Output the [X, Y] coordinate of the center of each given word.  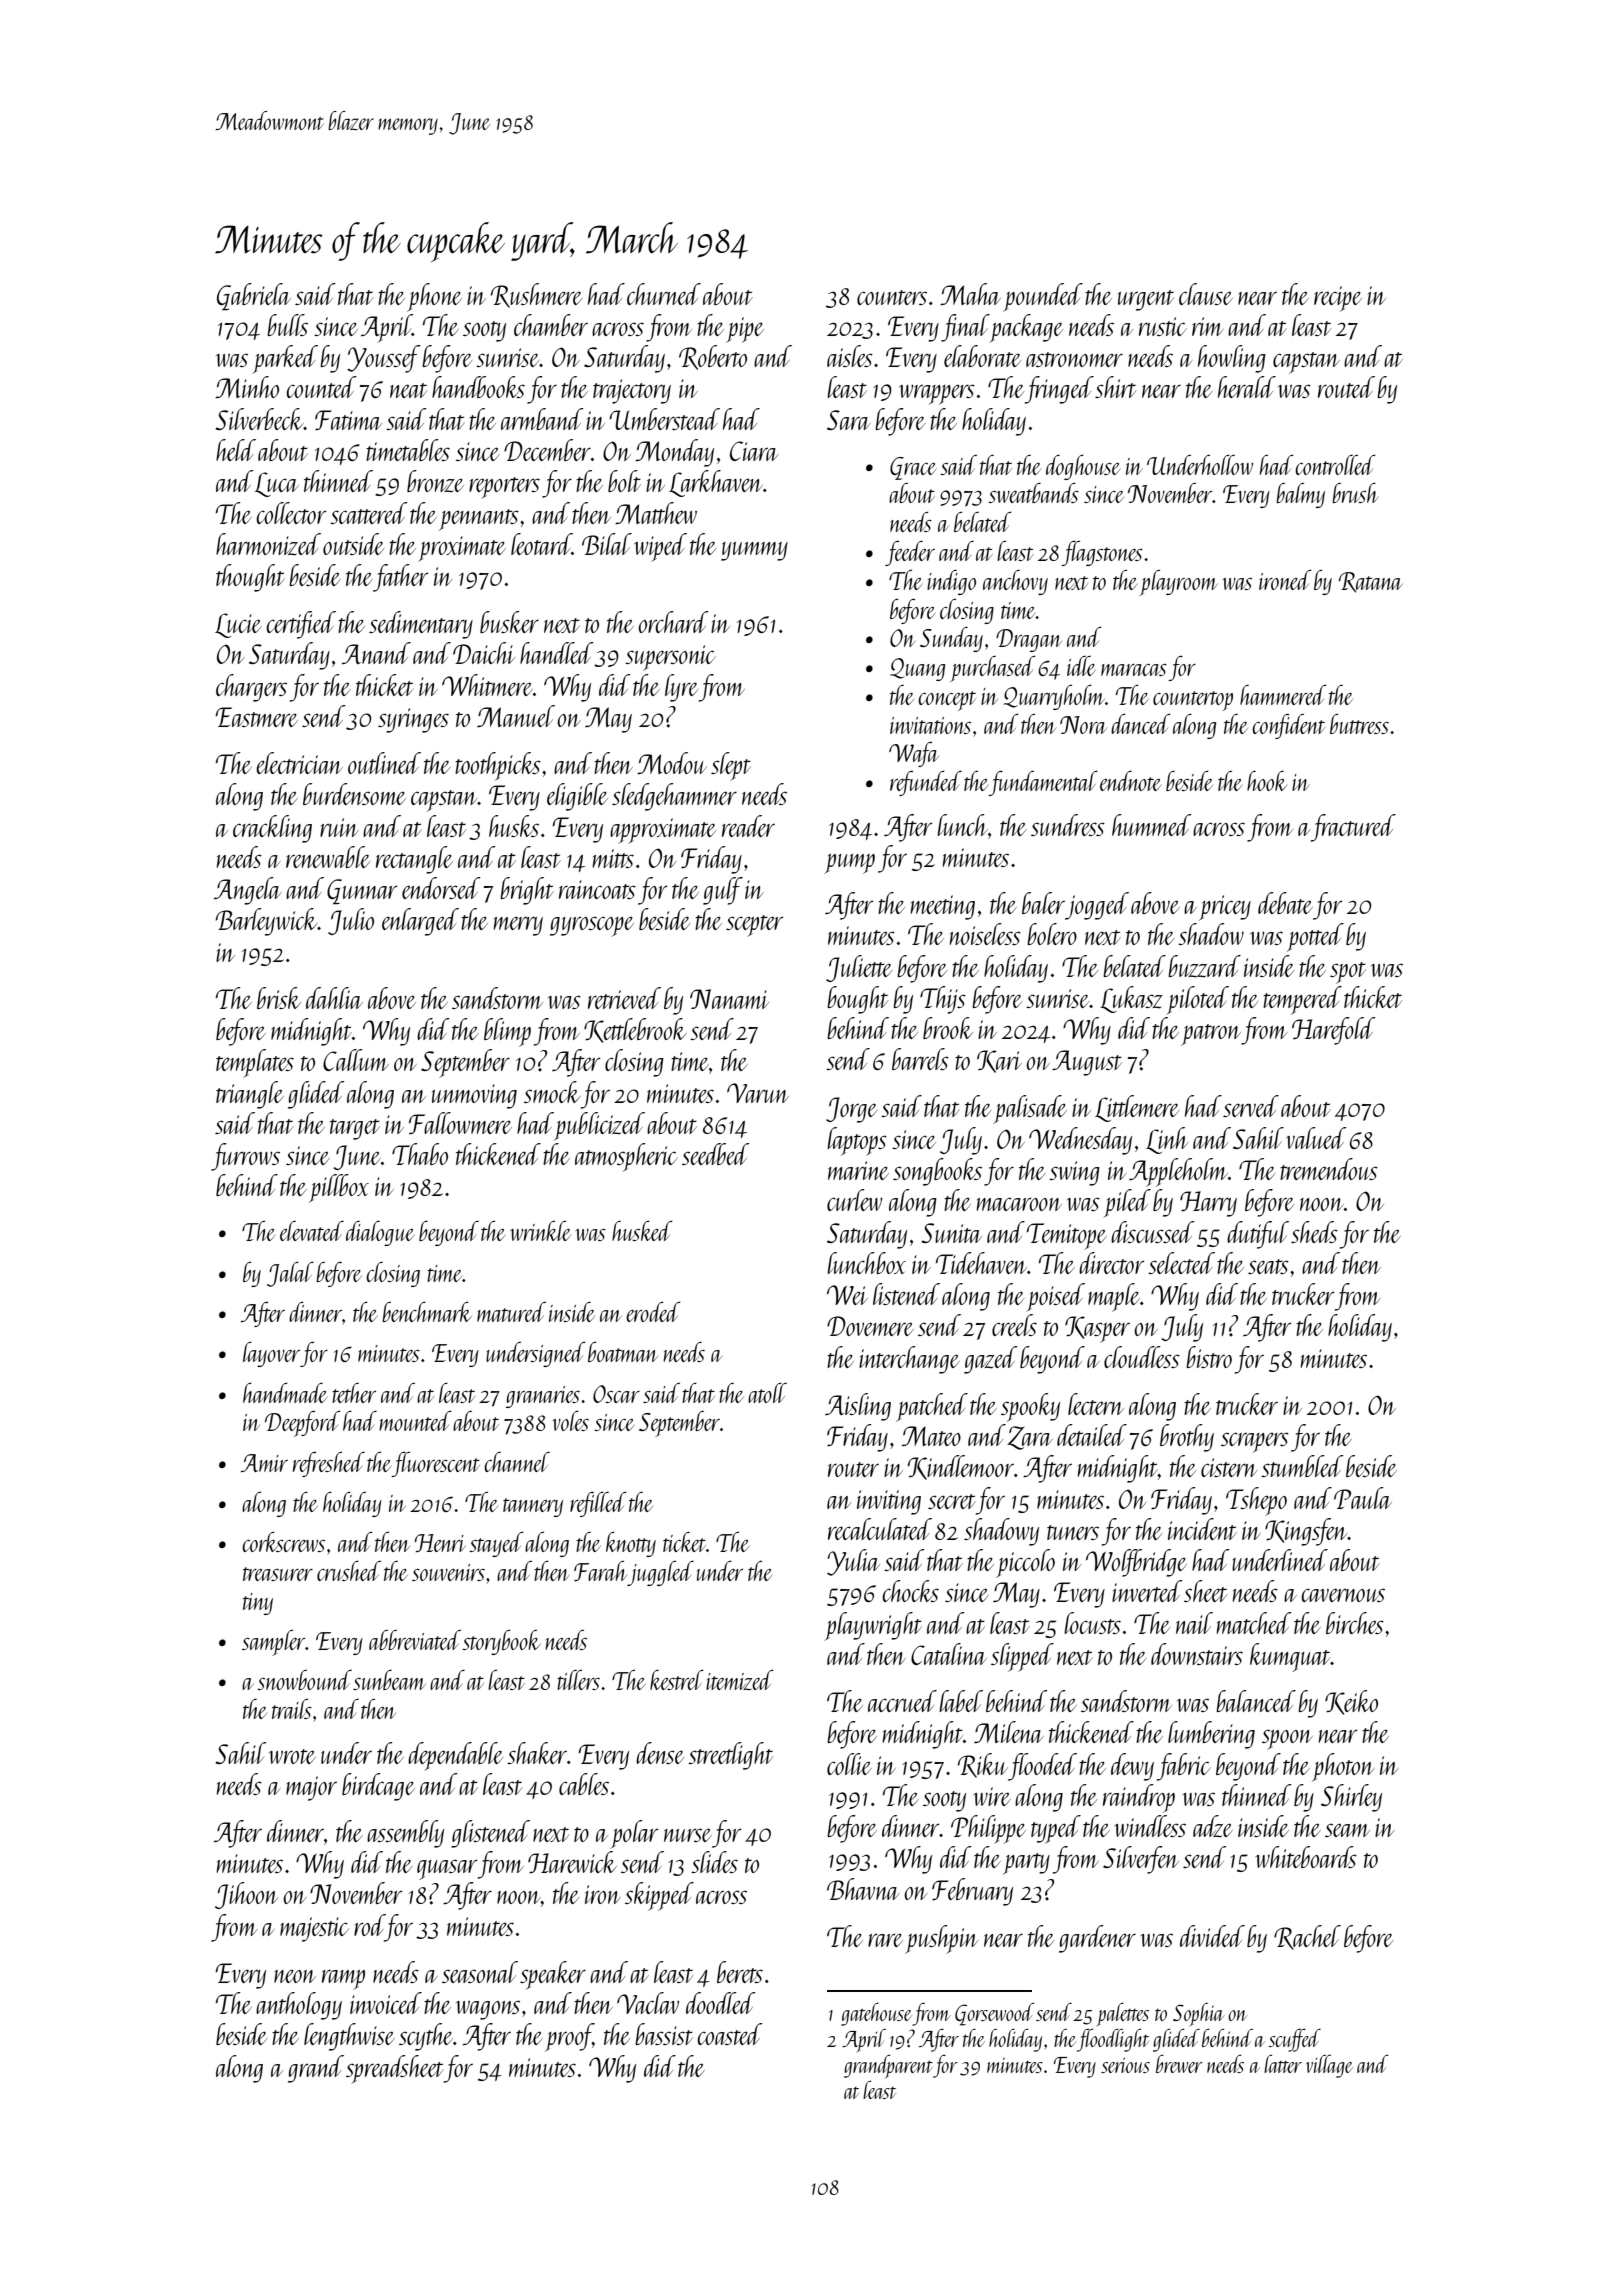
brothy [1187, 1438]
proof [569, 2037]
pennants [479, 520]
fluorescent [436, 1464]
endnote [1130, 781]
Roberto [713, 357]
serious [1125, 2065]
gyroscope [592, 926]
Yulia [853, 1562]
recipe [1338, 299]
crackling [272, 829]
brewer [1179, 2064]
